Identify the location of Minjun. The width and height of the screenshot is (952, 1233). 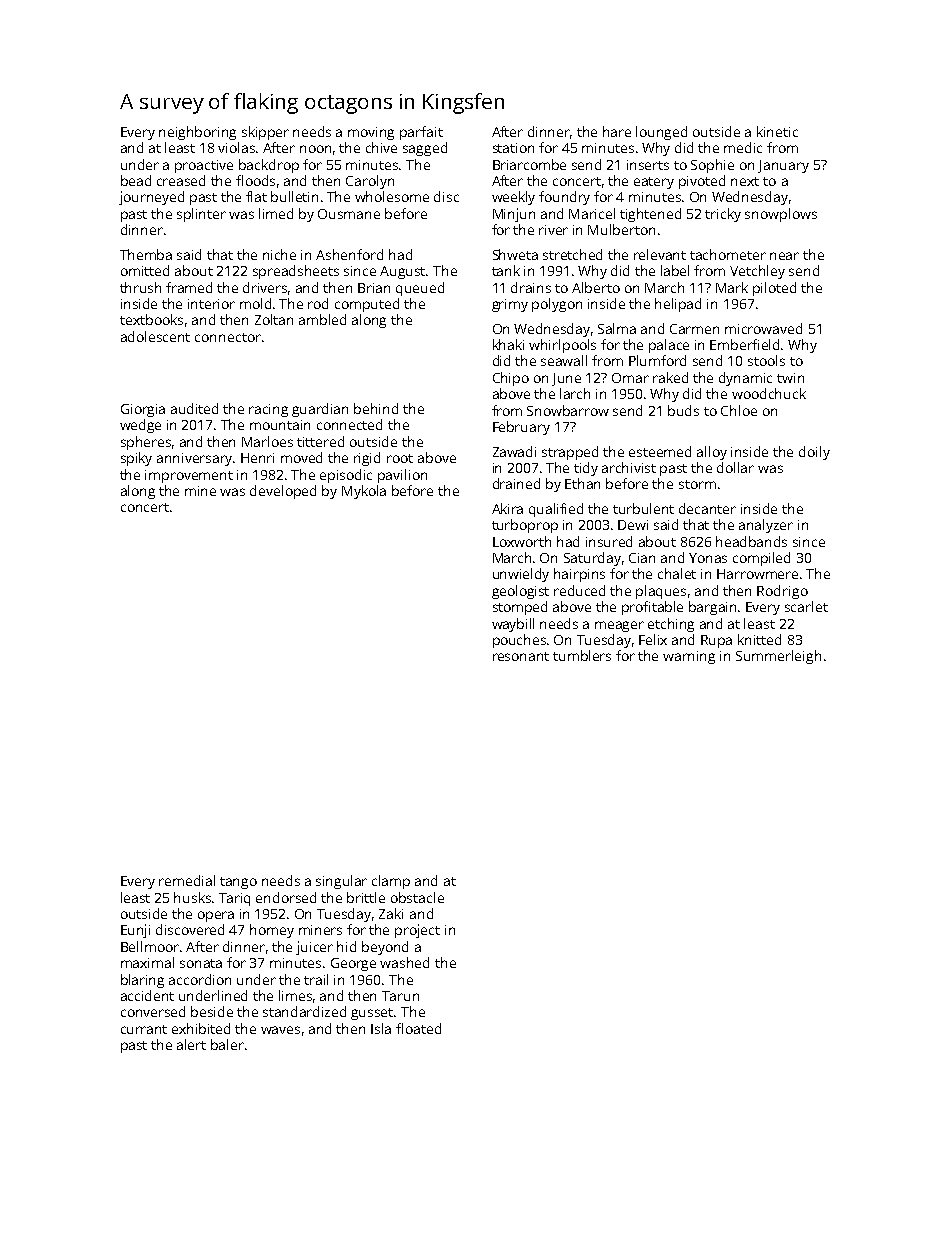
(514, 215).
